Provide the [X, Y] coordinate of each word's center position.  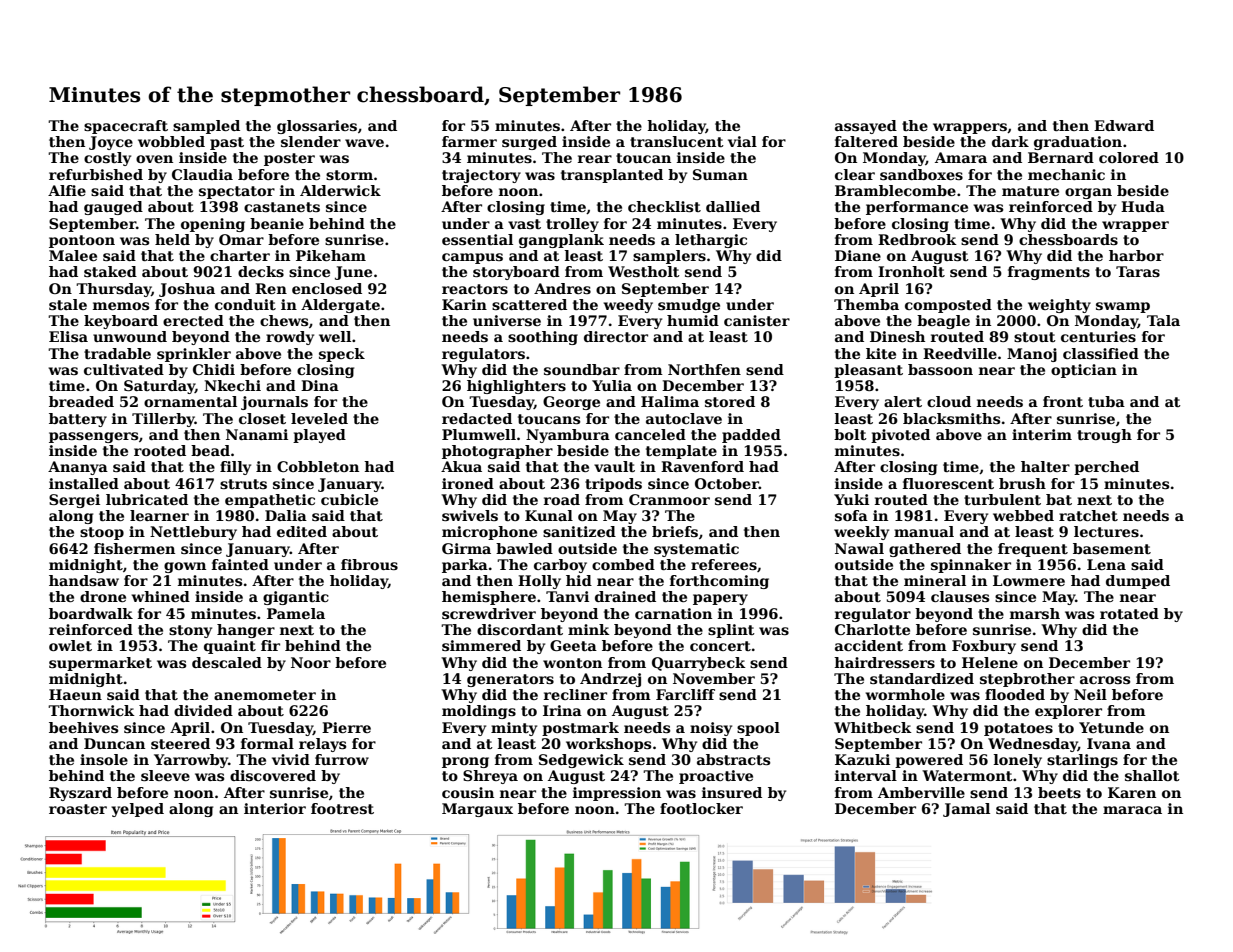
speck [342, 355]
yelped [137, 810]
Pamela [296, 613]
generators [510, 680]
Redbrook [917, 239]
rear [595, 159]
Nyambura [568, 436]
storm [349, 175]
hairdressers [884, 662]
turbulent [1002, 499]
